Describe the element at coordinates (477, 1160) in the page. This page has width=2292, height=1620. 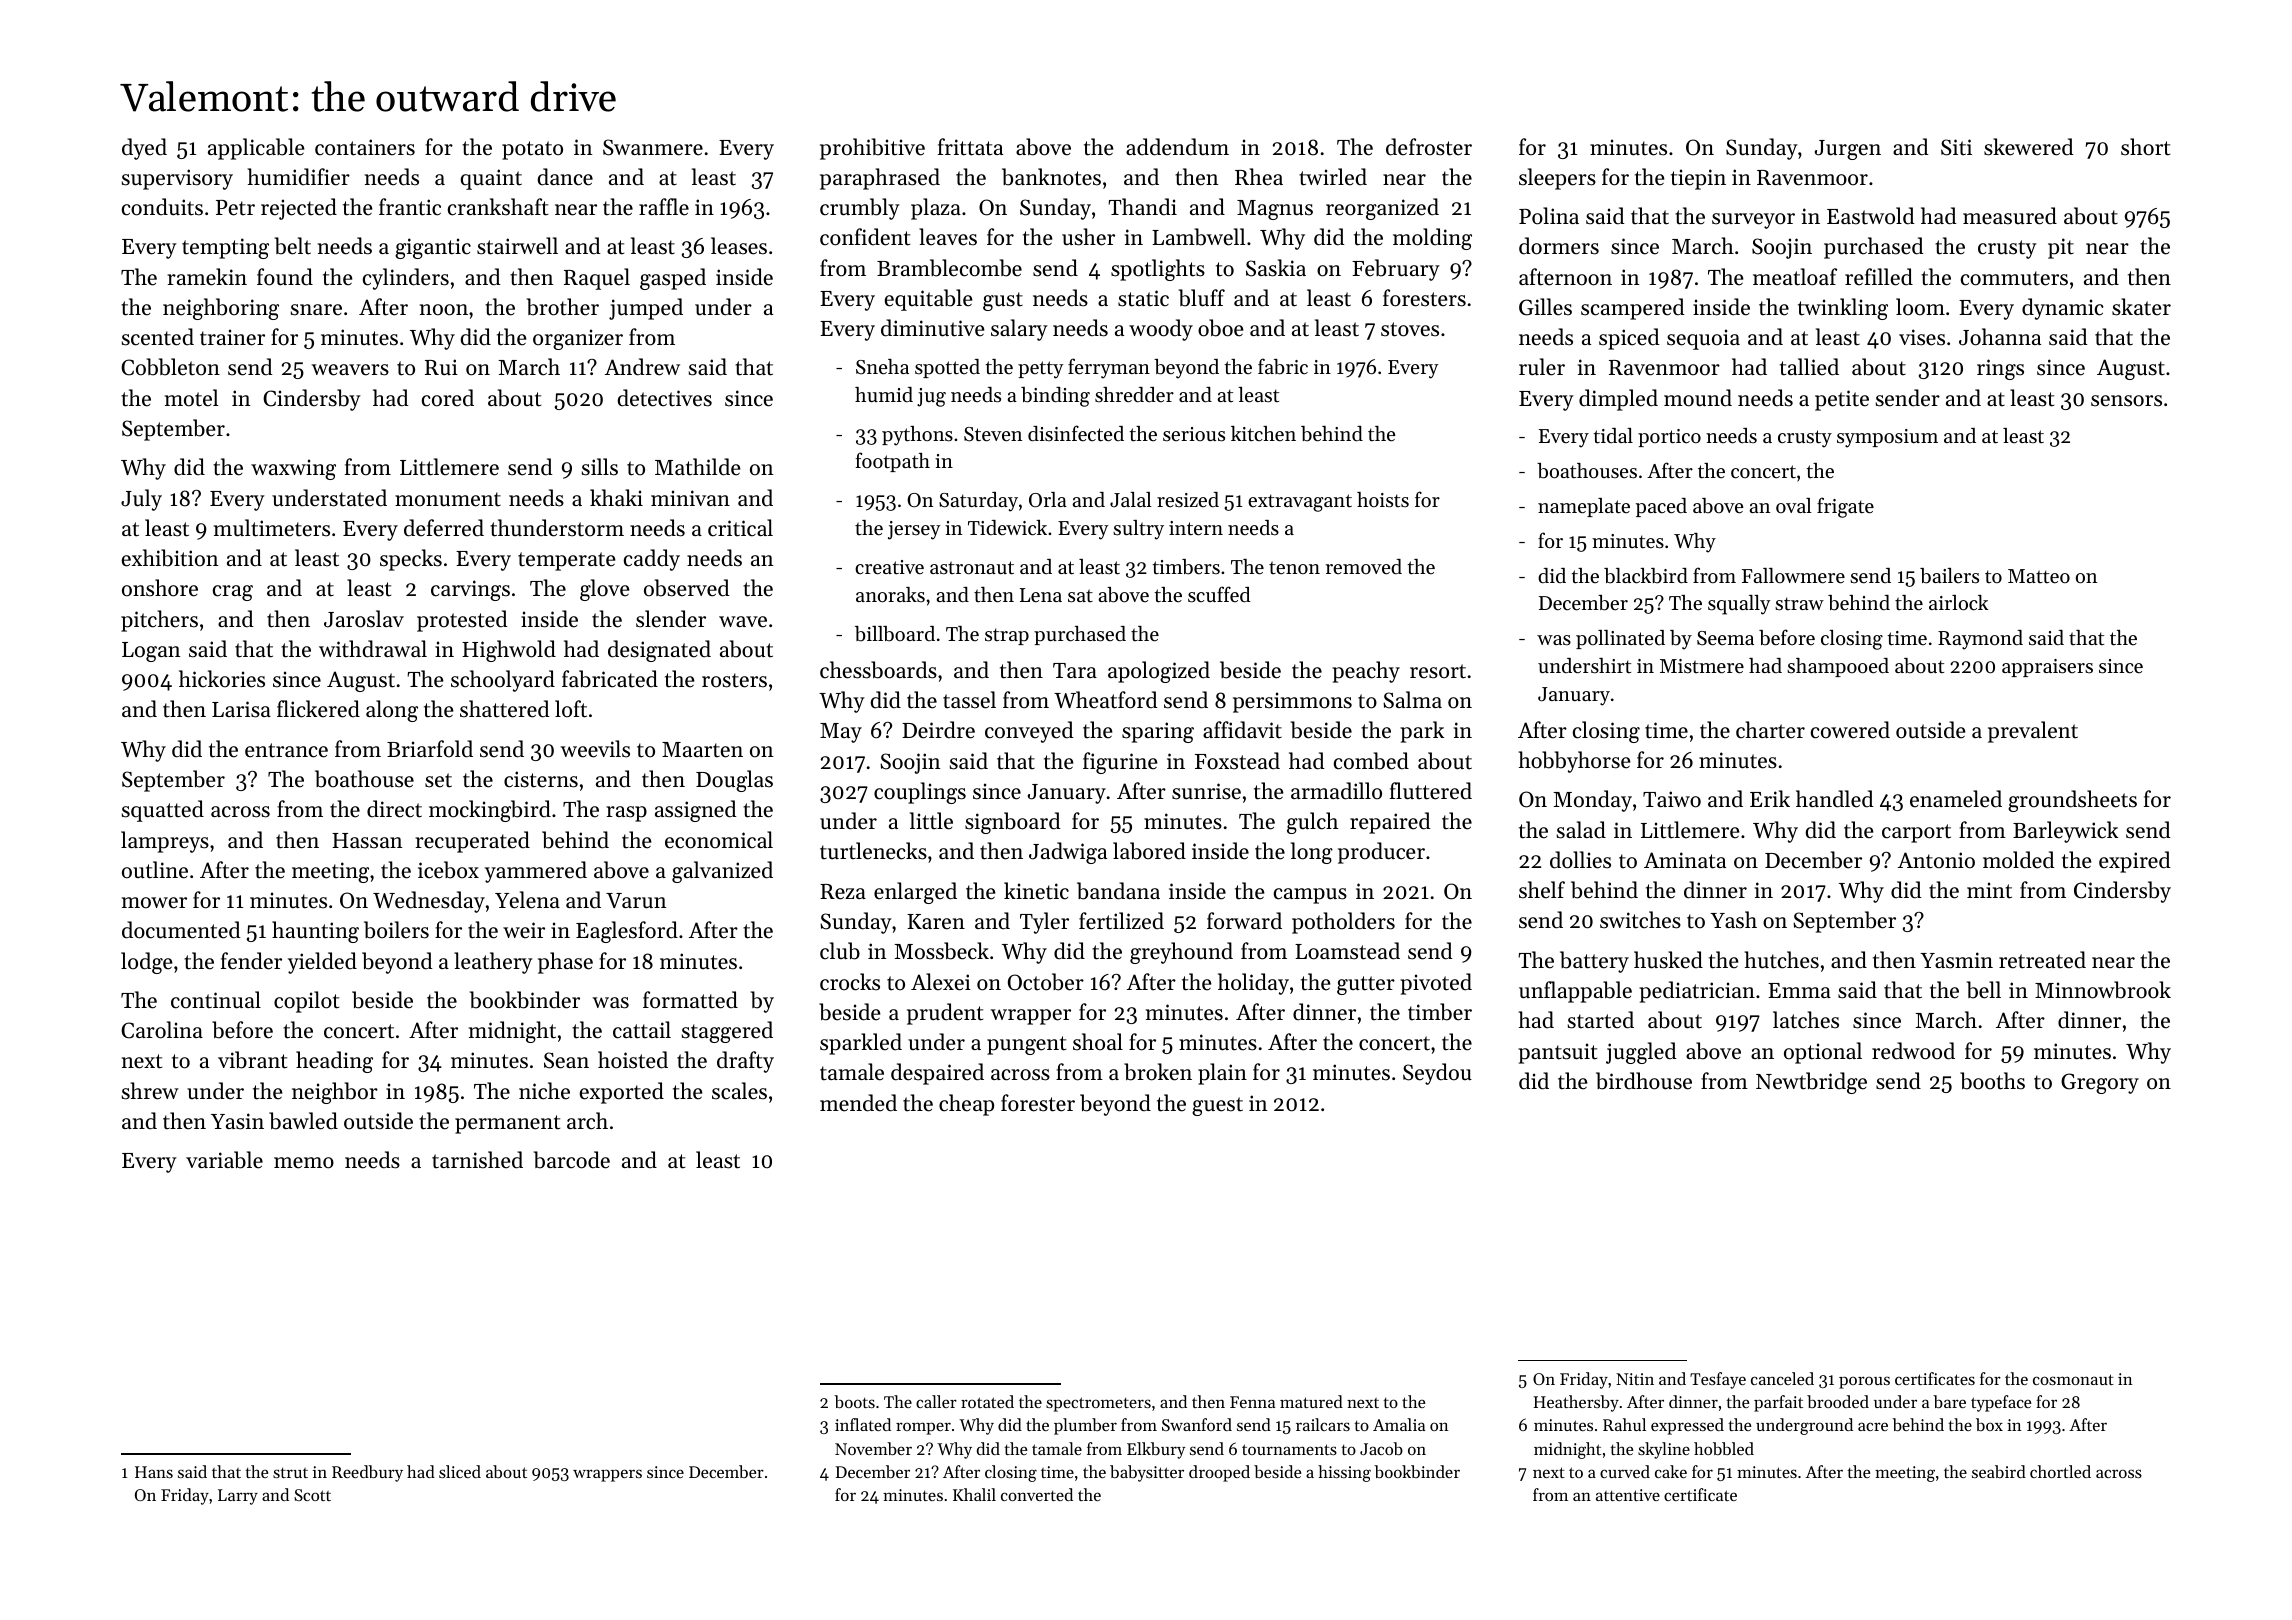
I see `tarnished` at that location.
